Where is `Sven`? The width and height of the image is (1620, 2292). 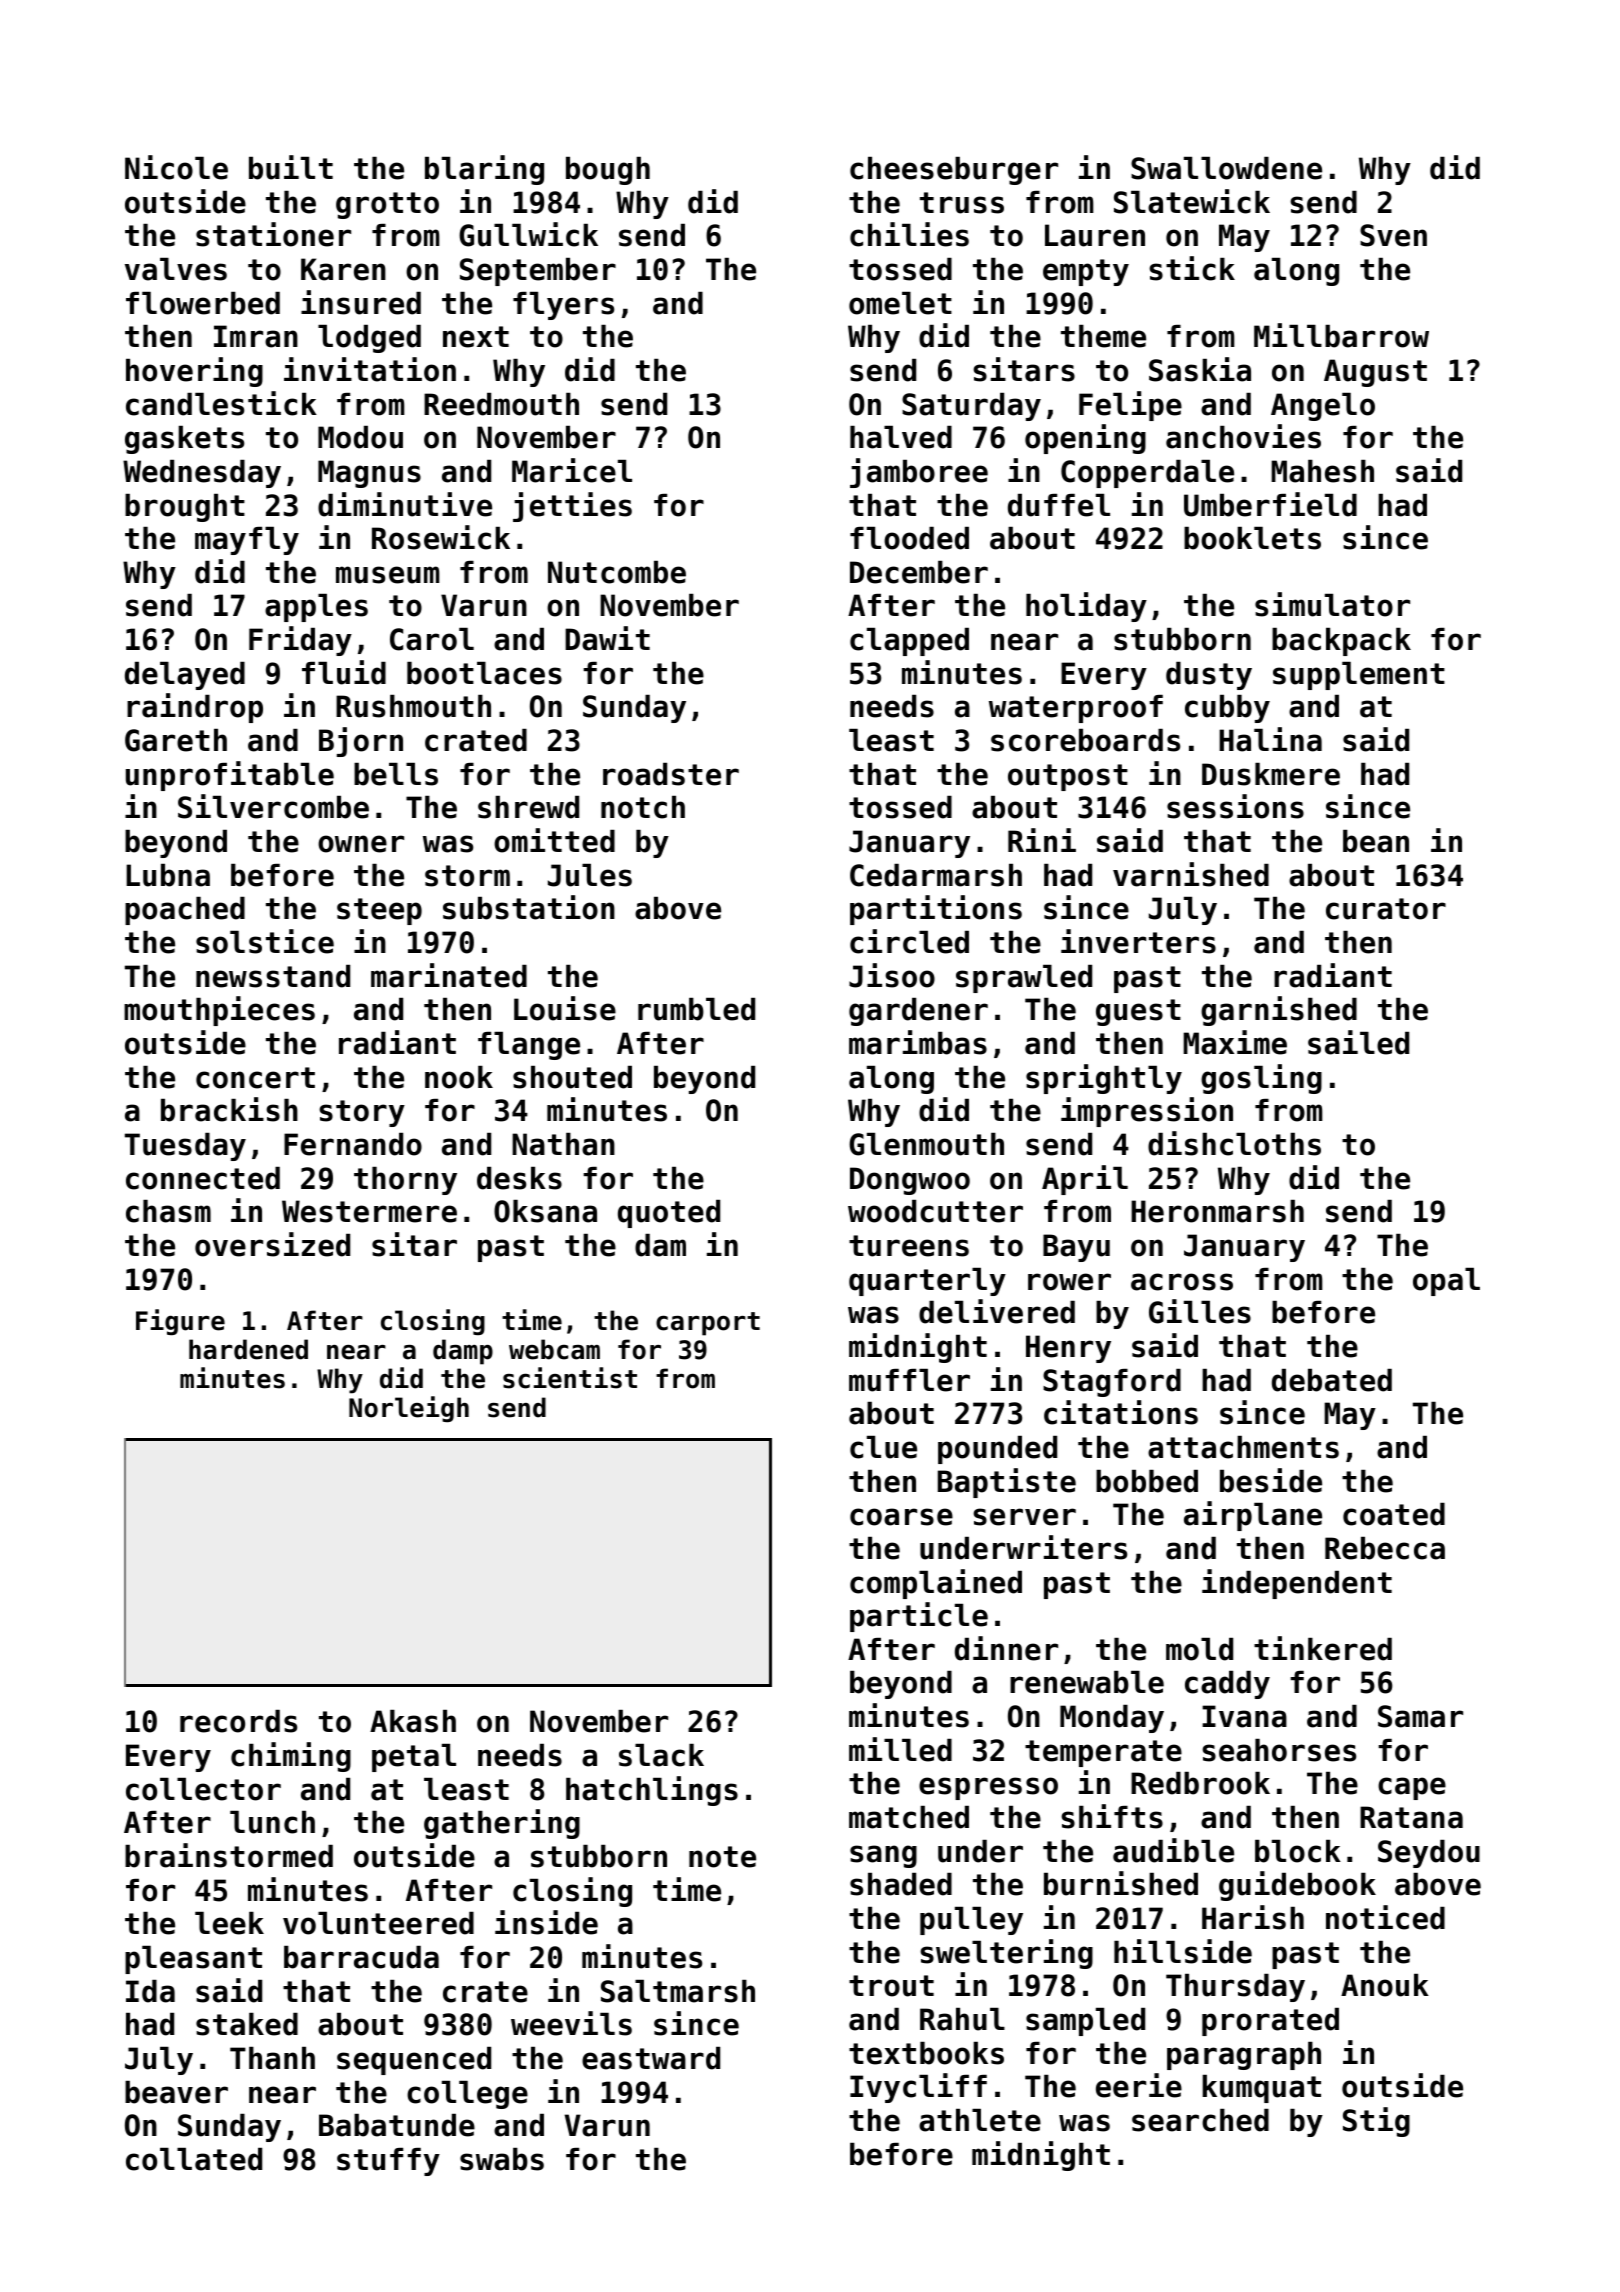
Sven is located at coordinates (1393, 235).
